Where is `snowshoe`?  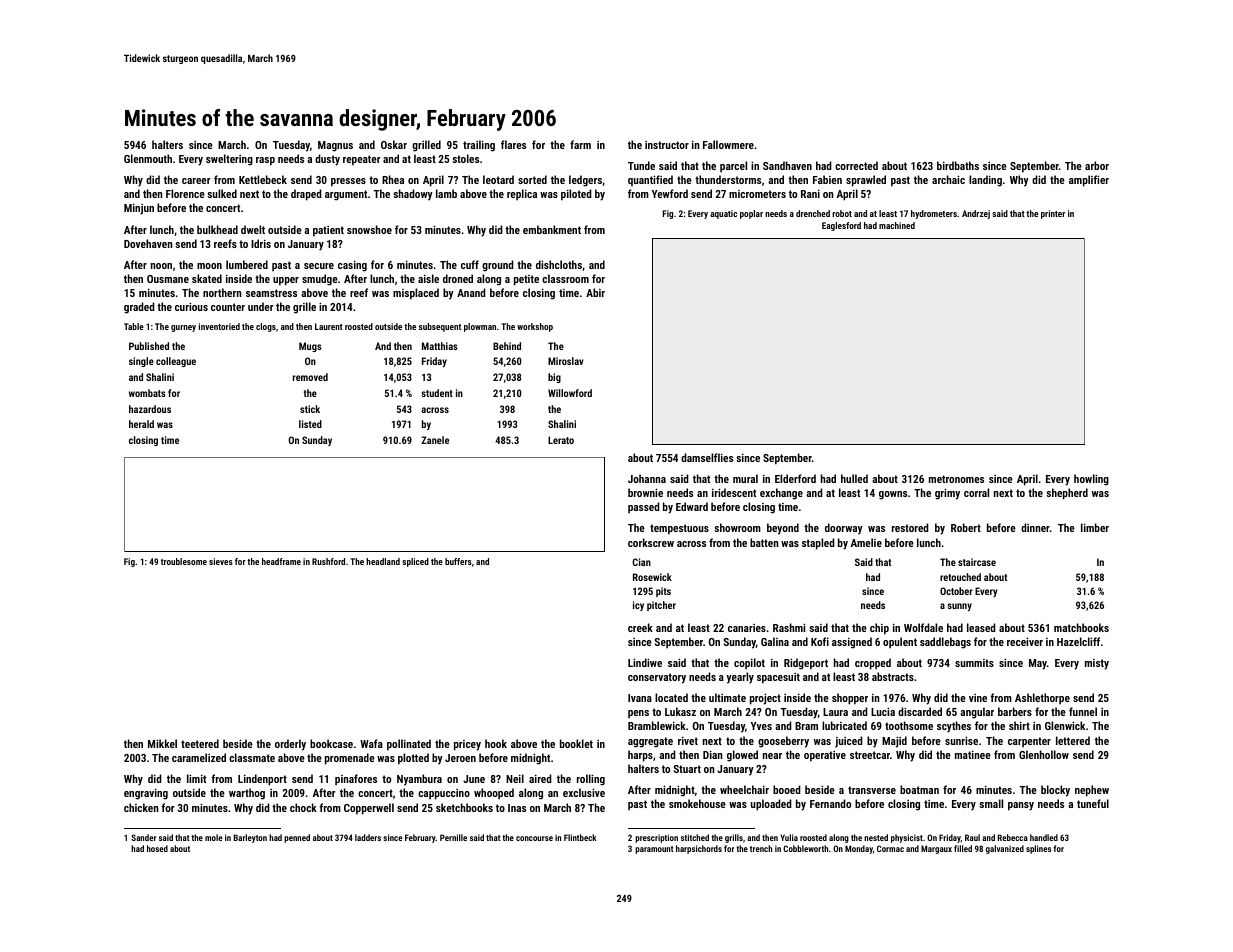
snowshoe is located at coordinates (369, 229).
